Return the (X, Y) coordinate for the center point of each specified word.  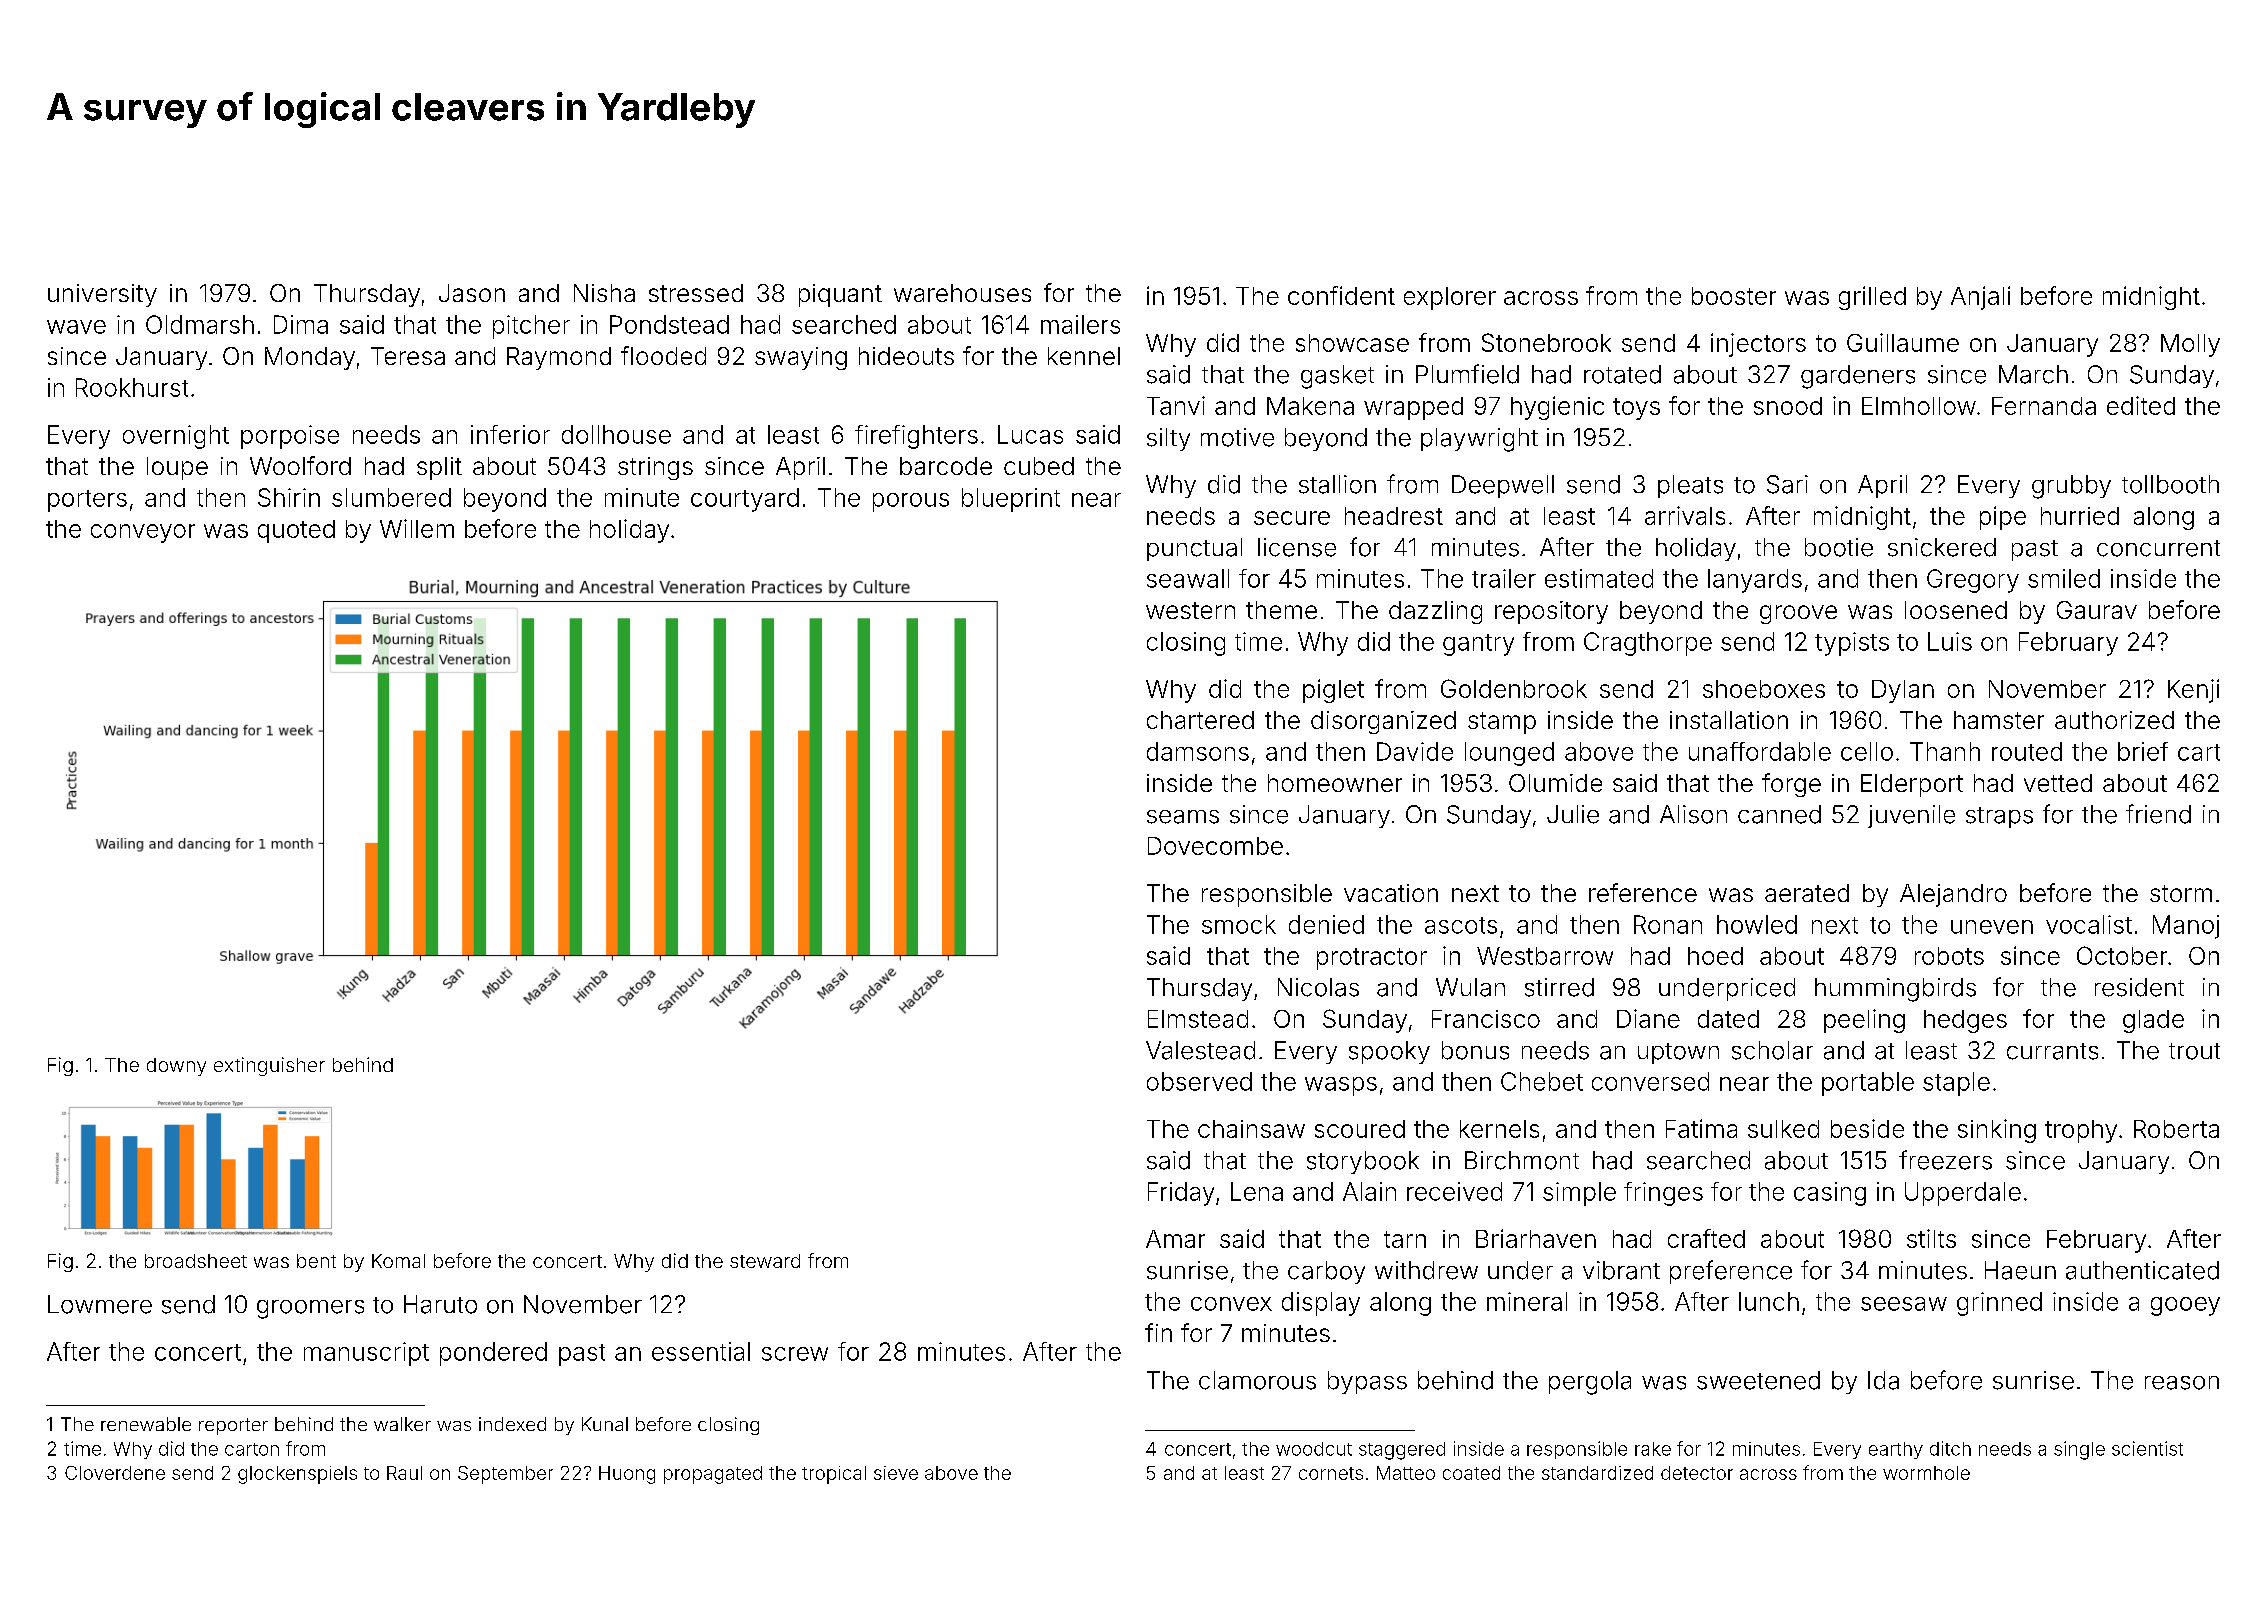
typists (1852, 644)
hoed (1715, 956)
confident (1341, 295)
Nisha (604, 293)
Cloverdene (115, 1473)
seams (1183, 817)
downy (176, 1067)
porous (911, 502)
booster (1734, 296)
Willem (417, 528)
